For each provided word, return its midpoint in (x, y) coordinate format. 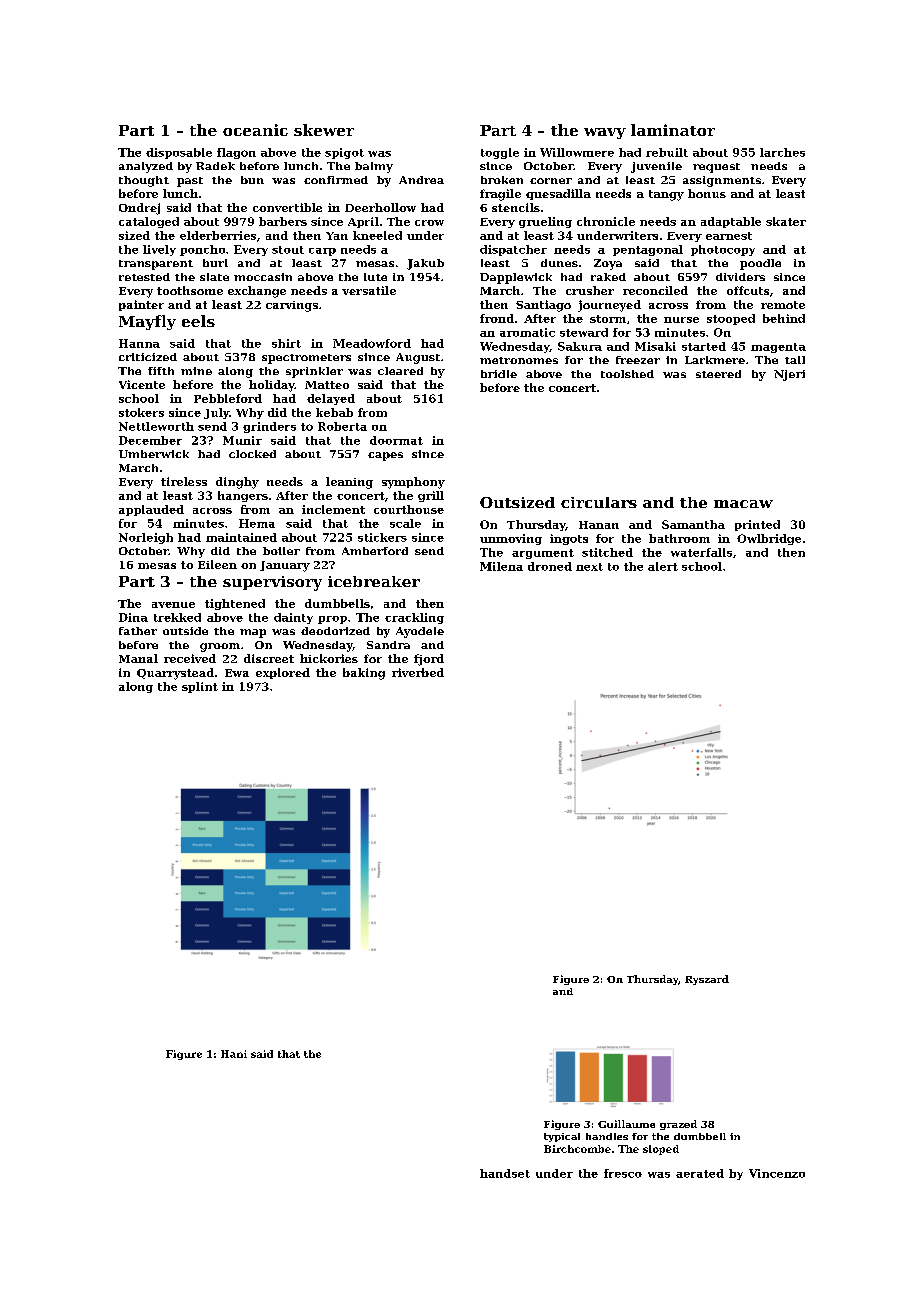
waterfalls (701, 552)
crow (429, 223)
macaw (743, 504)
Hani (234, 1054)
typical (562, 1137)
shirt (286, 343)
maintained (241, 537)
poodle (760, 264)
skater (786, 221)
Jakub (425, 264)
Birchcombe (577, 1149)
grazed (678, 1125)
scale (405, 523)
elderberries (218, 235)
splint (200, 687)
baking (364, 674)
